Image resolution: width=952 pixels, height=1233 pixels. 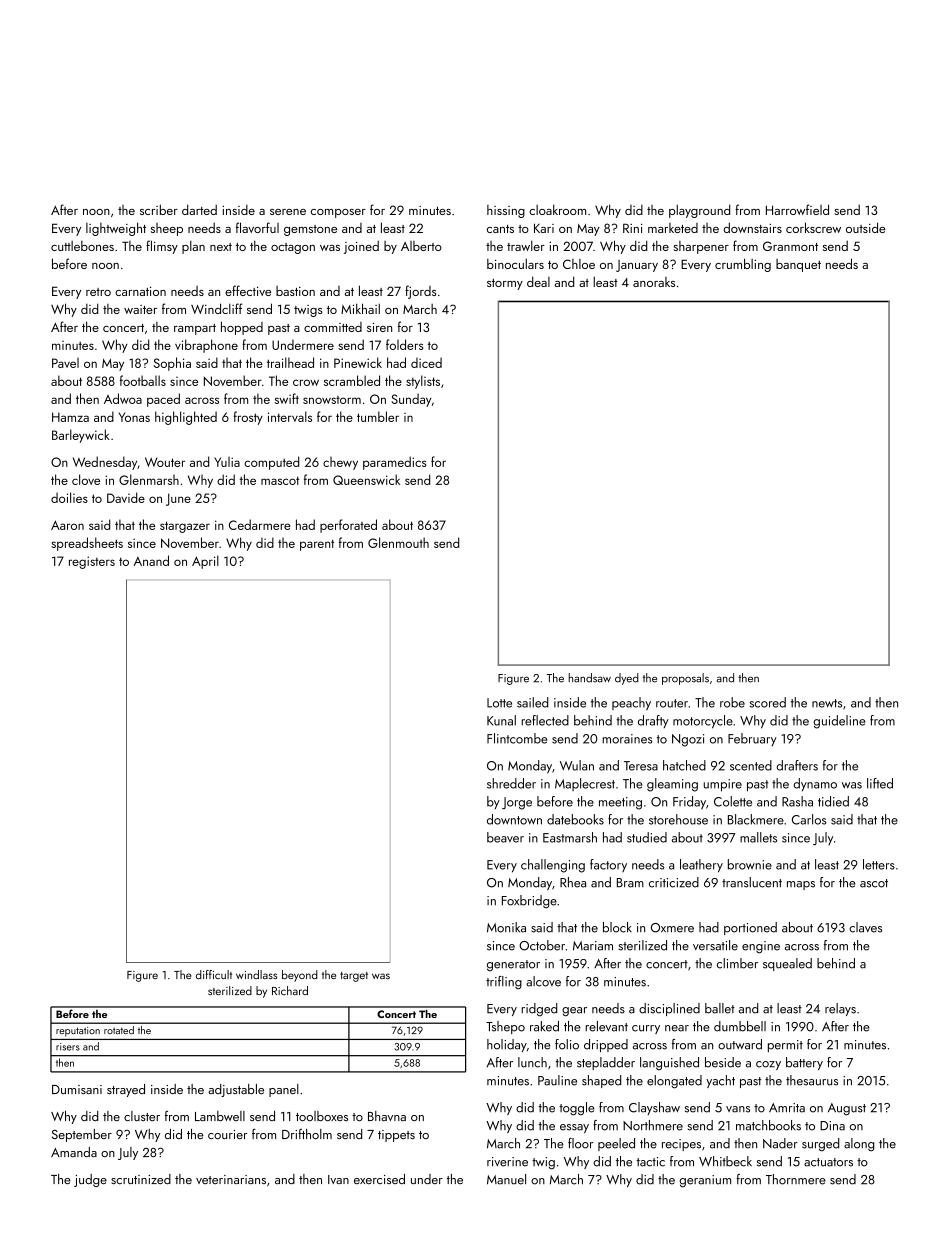 I want to click on retro, so click(x=98, y=292).
